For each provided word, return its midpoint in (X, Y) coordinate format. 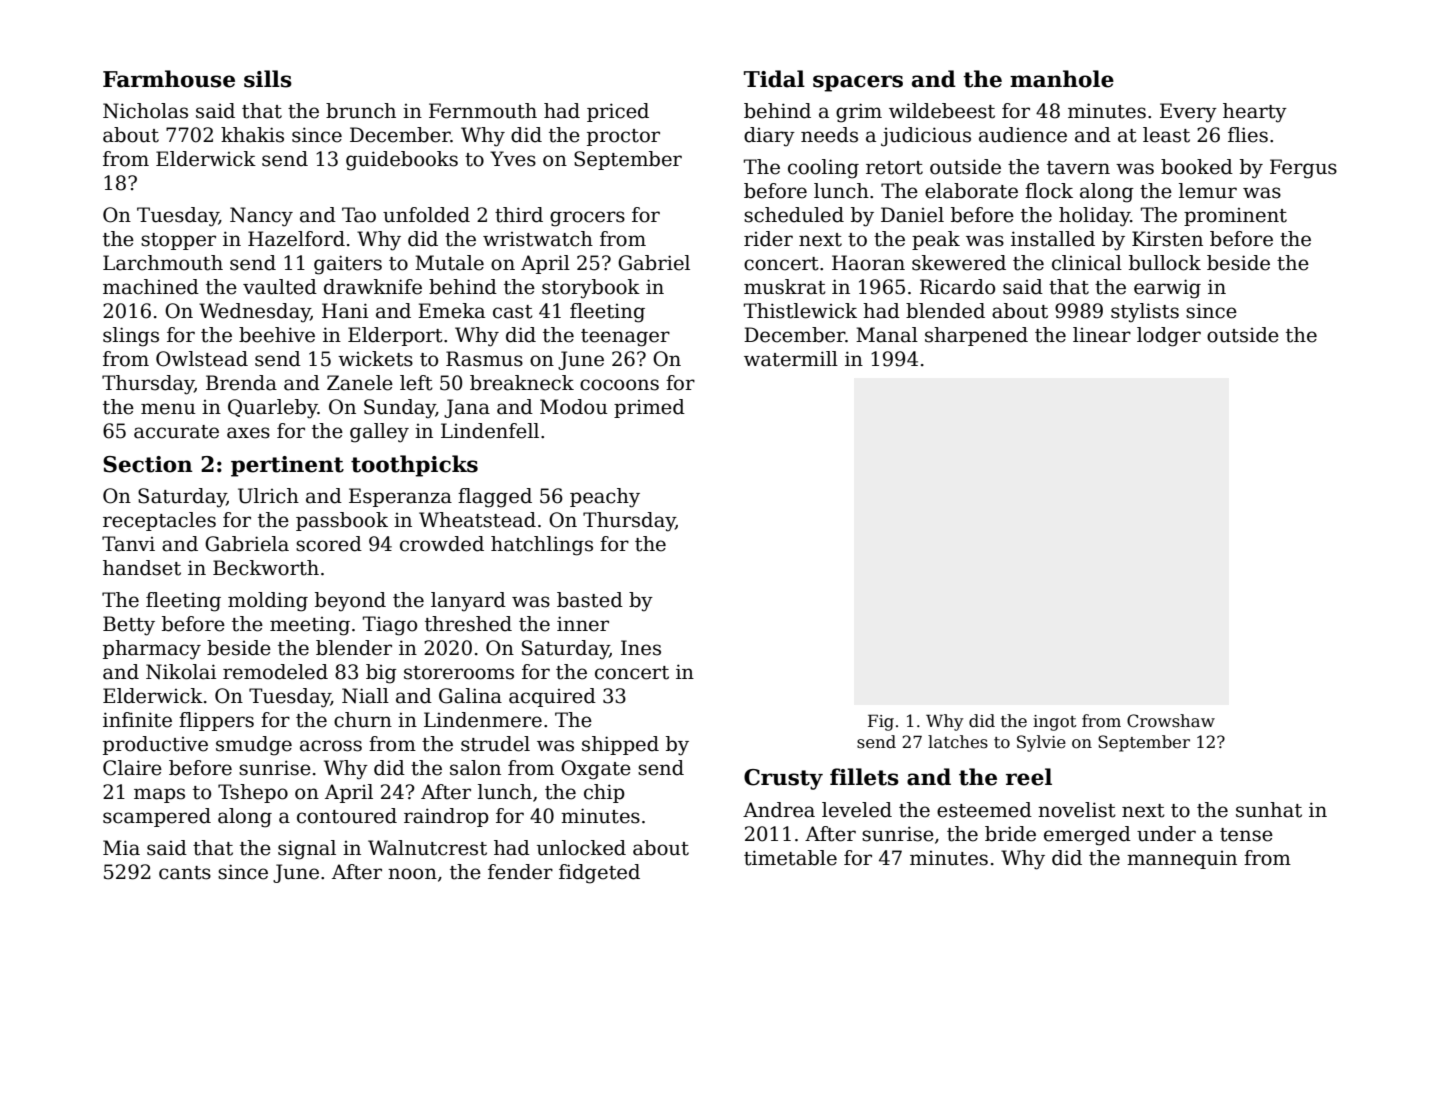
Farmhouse (169, 79)
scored (329, 544)
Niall (365, 696)
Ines (641, 648)
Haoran (868, 263)
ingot (1054, 723)
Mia (121, 848)
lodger (1169, 337)
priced (618, 112)
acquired (552, 697)
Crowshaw (1171, 721)
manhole (1062, 79)
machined (151, 287)
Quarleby (273, 409)
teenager (625, 338)
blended (945, 311)
